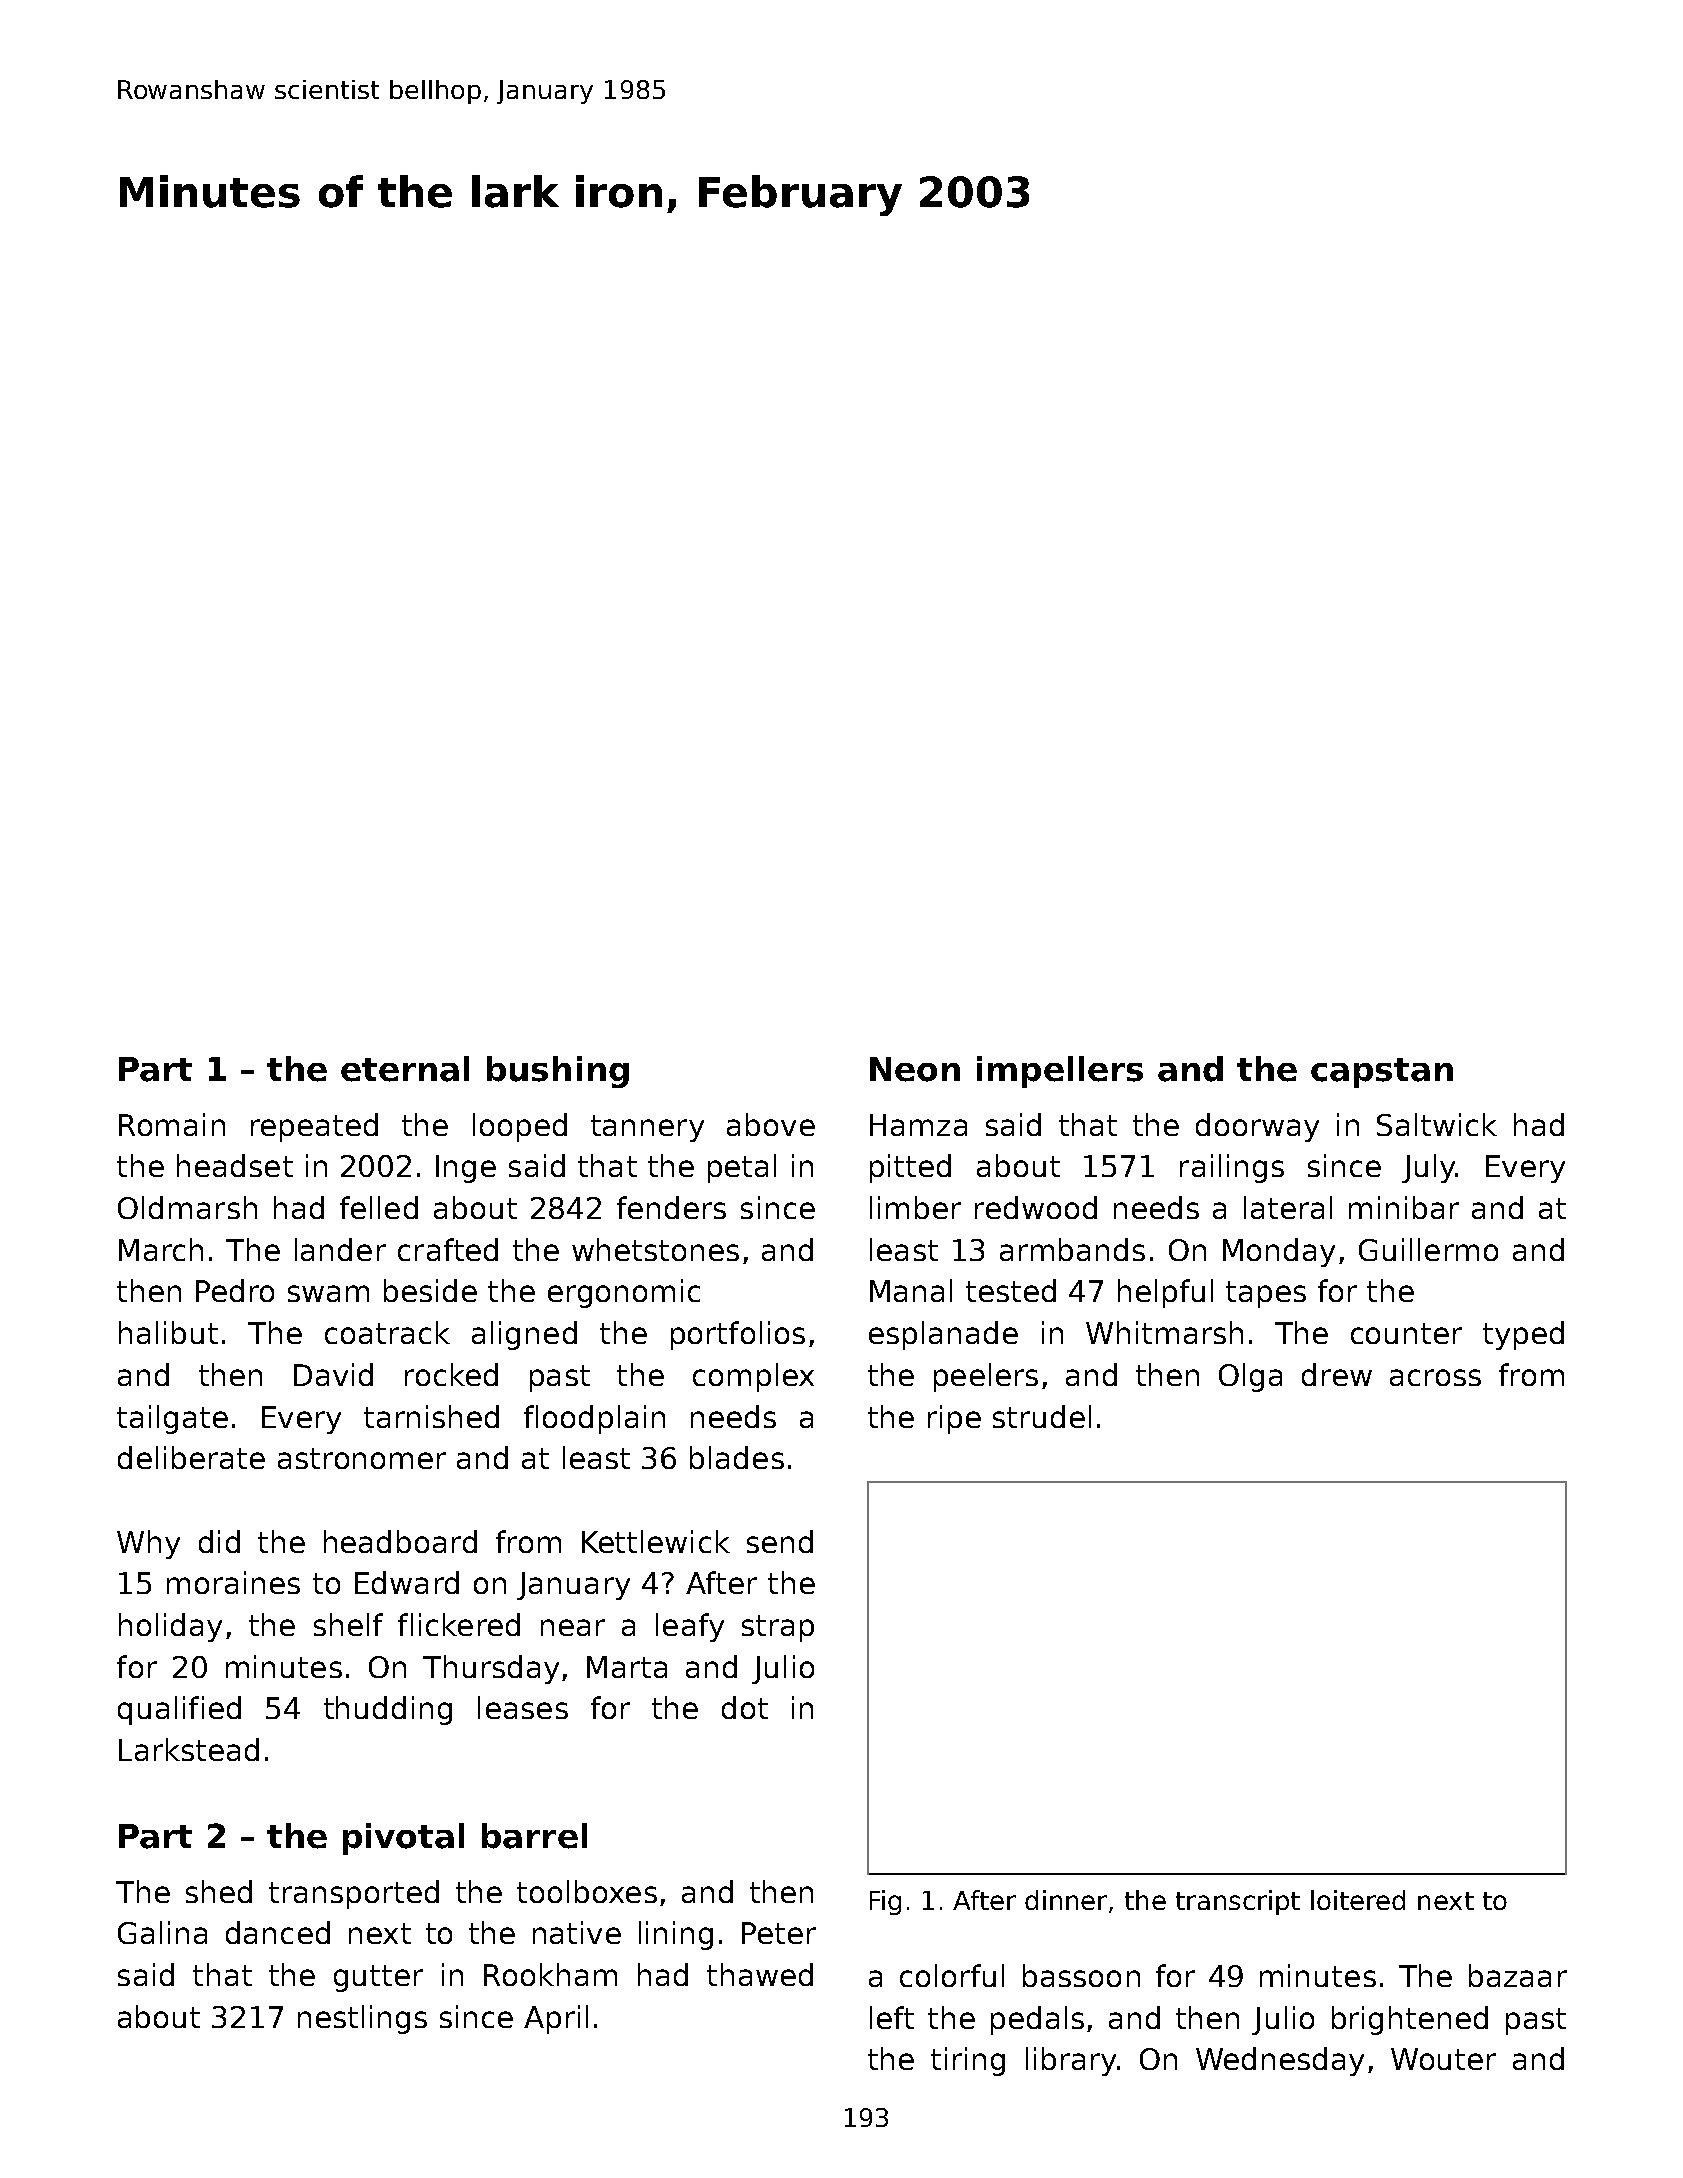 This image has width=1683, height=2178. I want to click on tapes, so click(1266, 1294).
